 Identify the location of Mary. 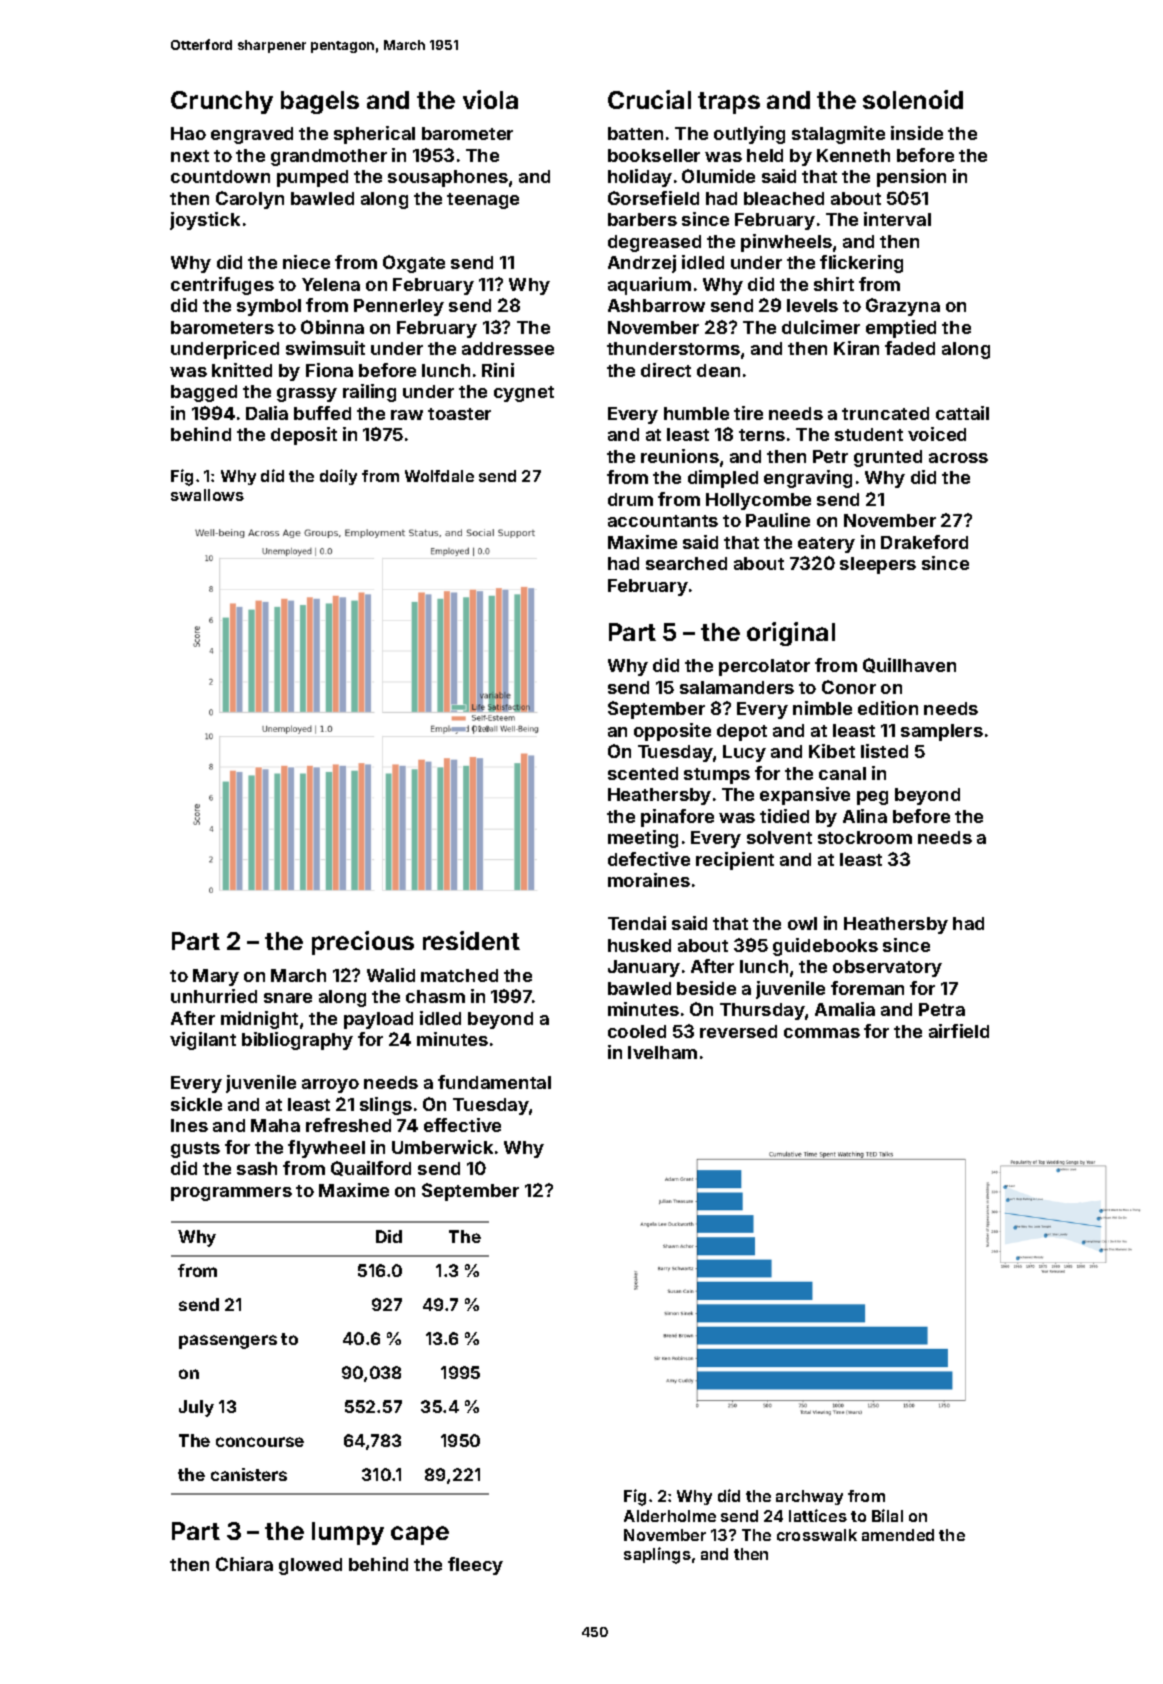
(216, 977).
